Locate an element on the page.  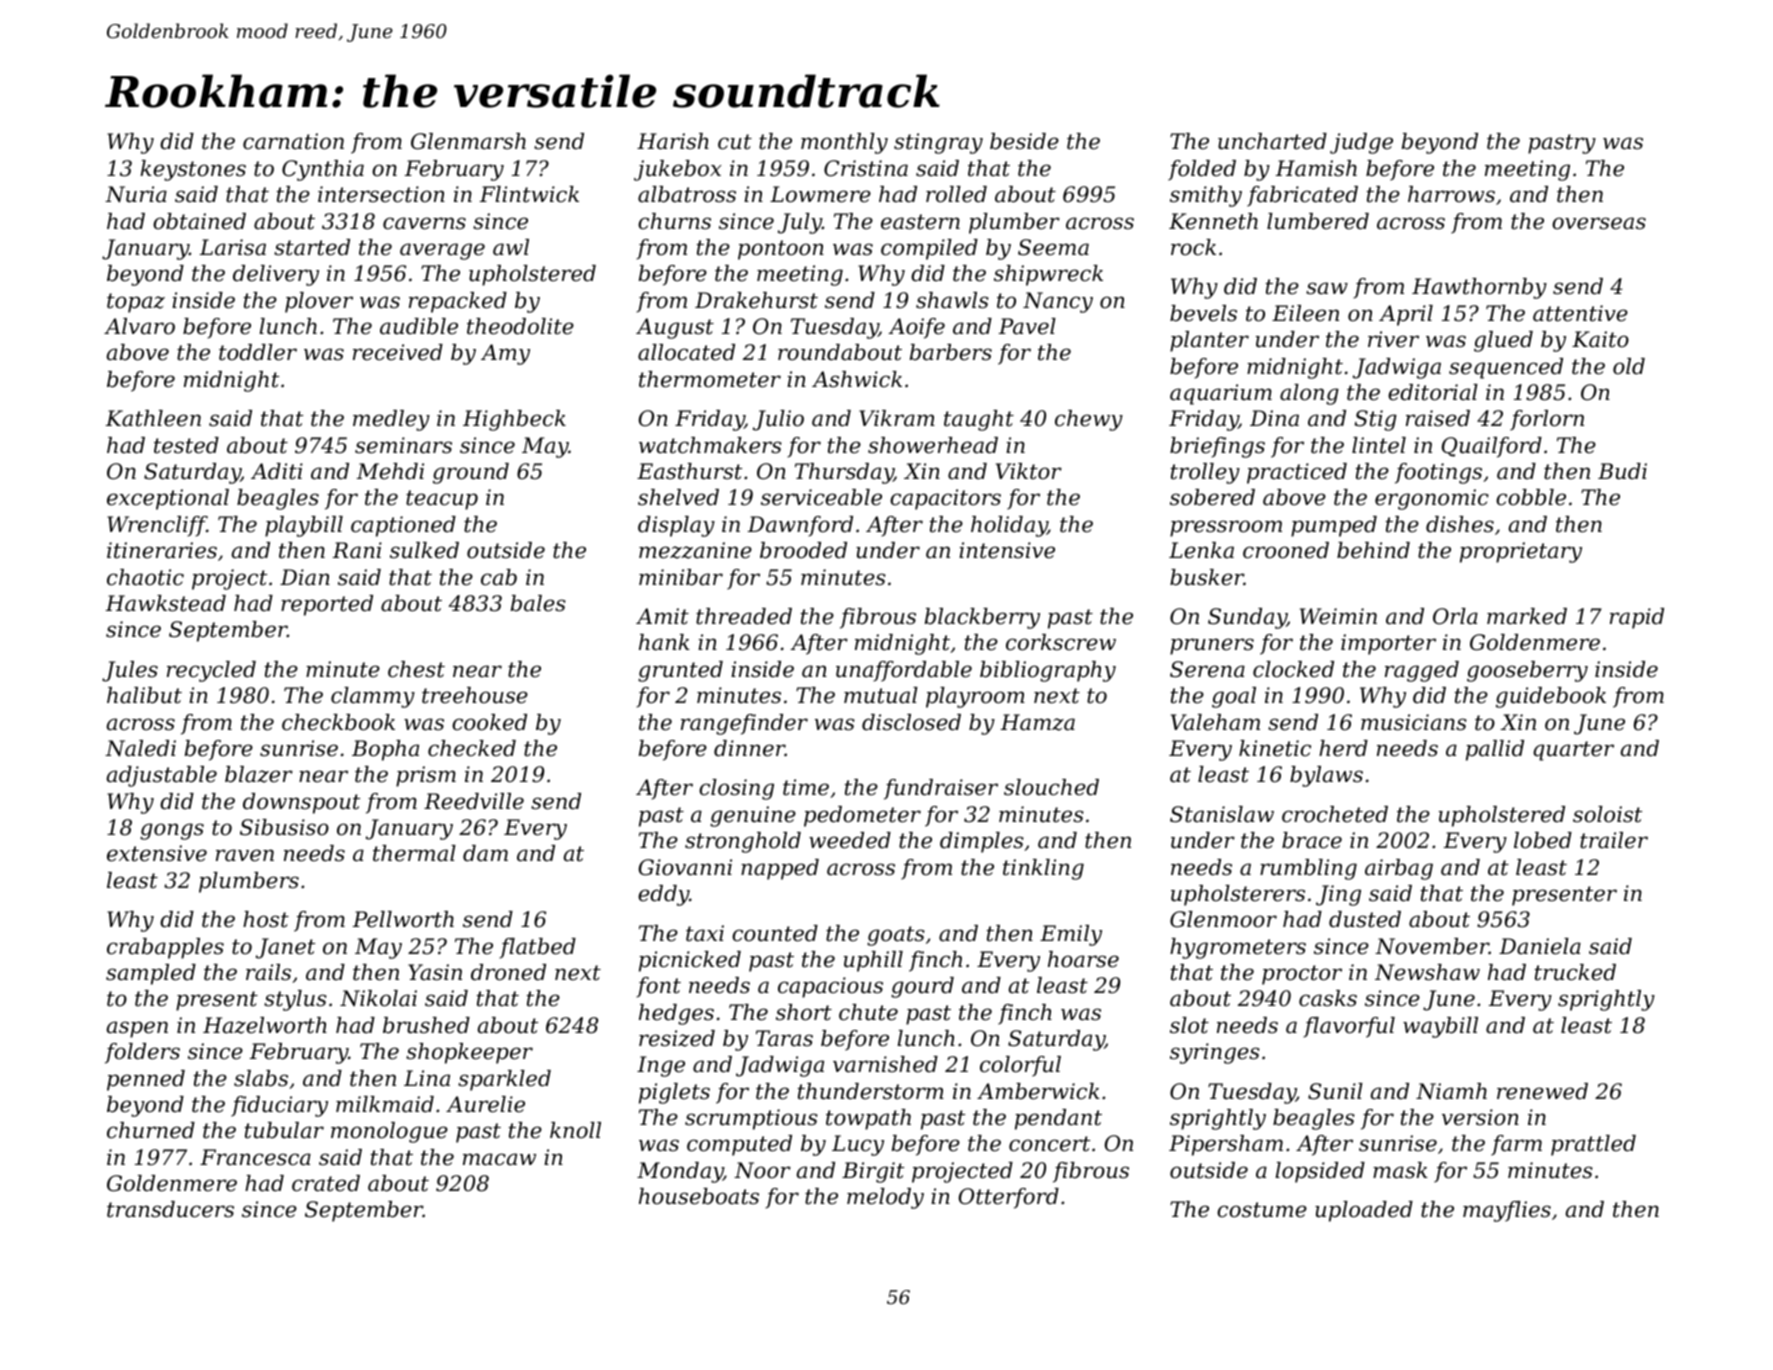
transducers is located at coordinates (170, 1209).
